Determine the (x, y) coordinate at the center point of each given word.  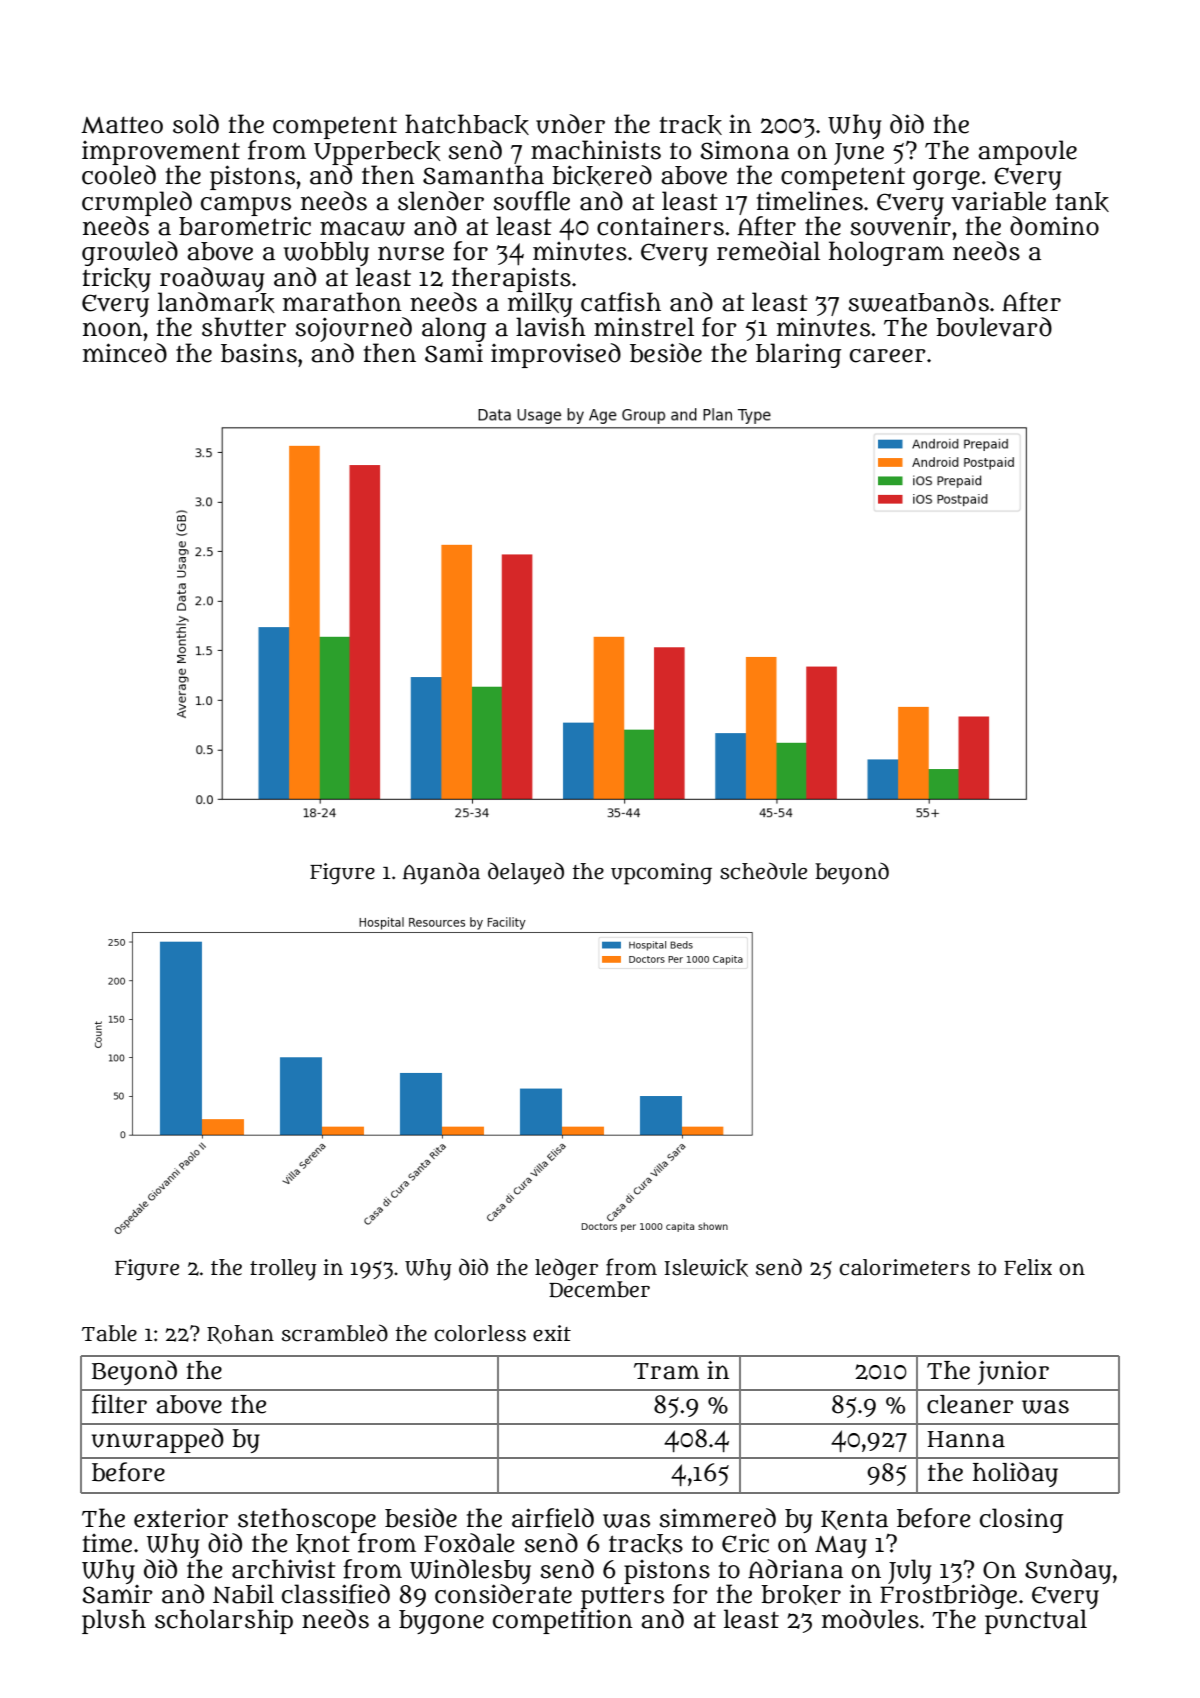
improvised (556, 355)
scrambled (335, 1333)
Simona (744, 150)
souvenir (900, 226)
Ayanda (441, 873)
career (888, 356)
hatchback (467, 124)
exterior (181, 1518)
